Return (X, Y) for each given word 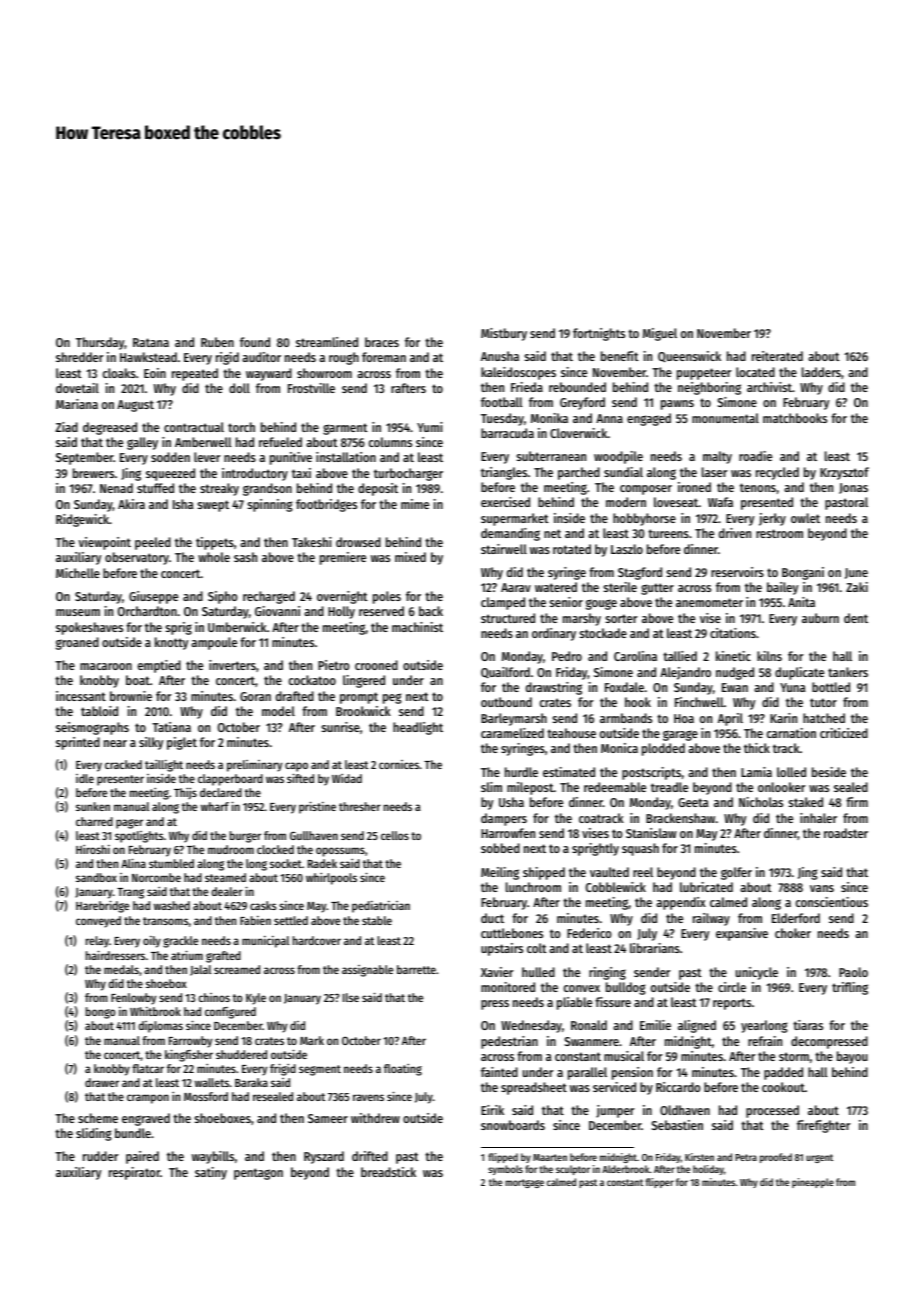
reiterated (777, 356)
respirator (134, 1173)
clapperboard (230, 780)
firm (857, 802)
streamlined (327, 342)
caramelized (512, 733)
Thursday (100, 343)
